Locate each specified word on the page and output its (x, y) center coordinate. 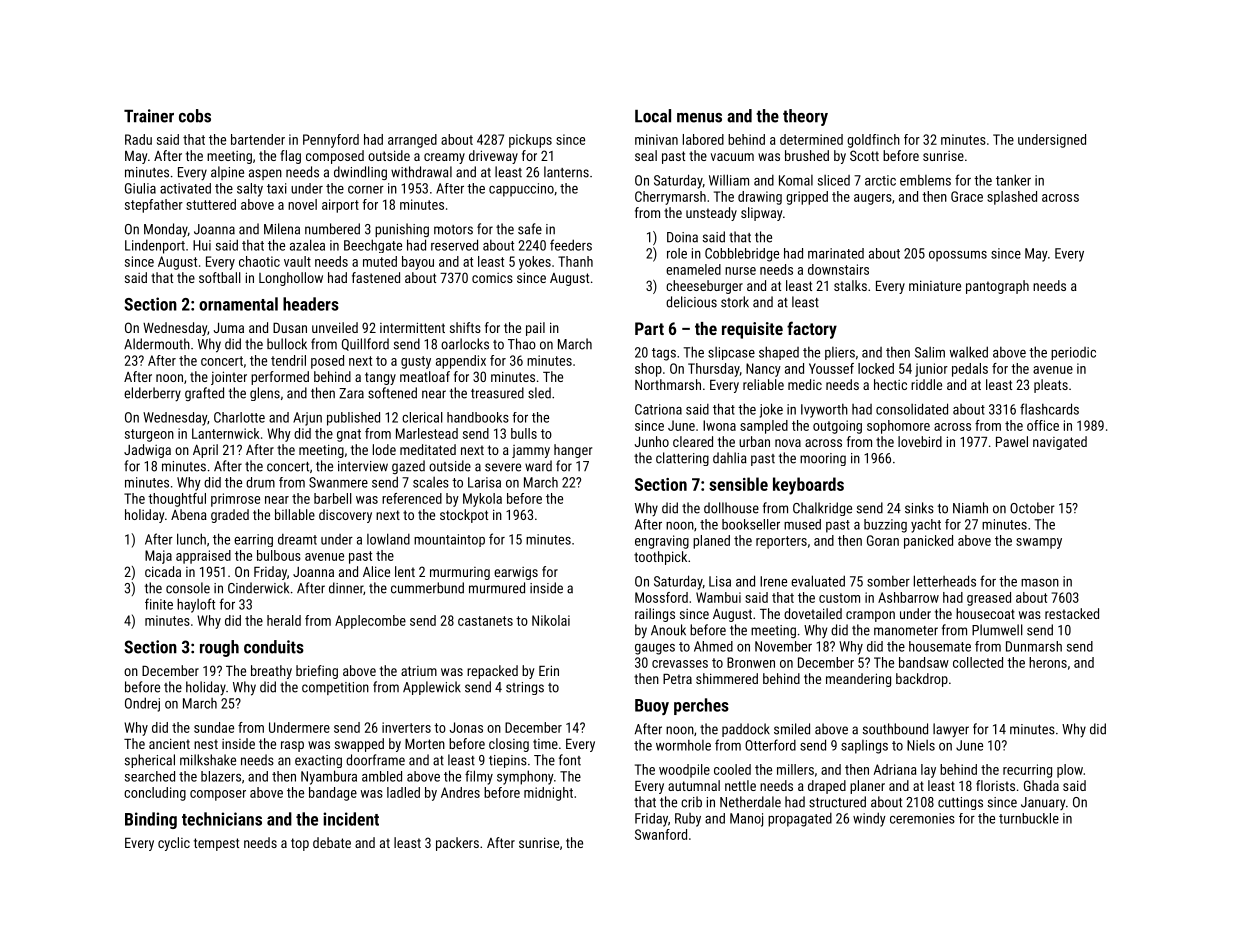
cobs (195, 116)
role (677, 253)
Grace (967, 196)
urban (754, 441)
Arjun (307, 419)
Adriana (895, 769)
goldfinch (873, 141)
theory (805, 117)
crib (691, 802)
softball (220, 277)
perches (701, 706)
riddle (926, 384)
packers (457, 844)
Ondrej (142, 704)
